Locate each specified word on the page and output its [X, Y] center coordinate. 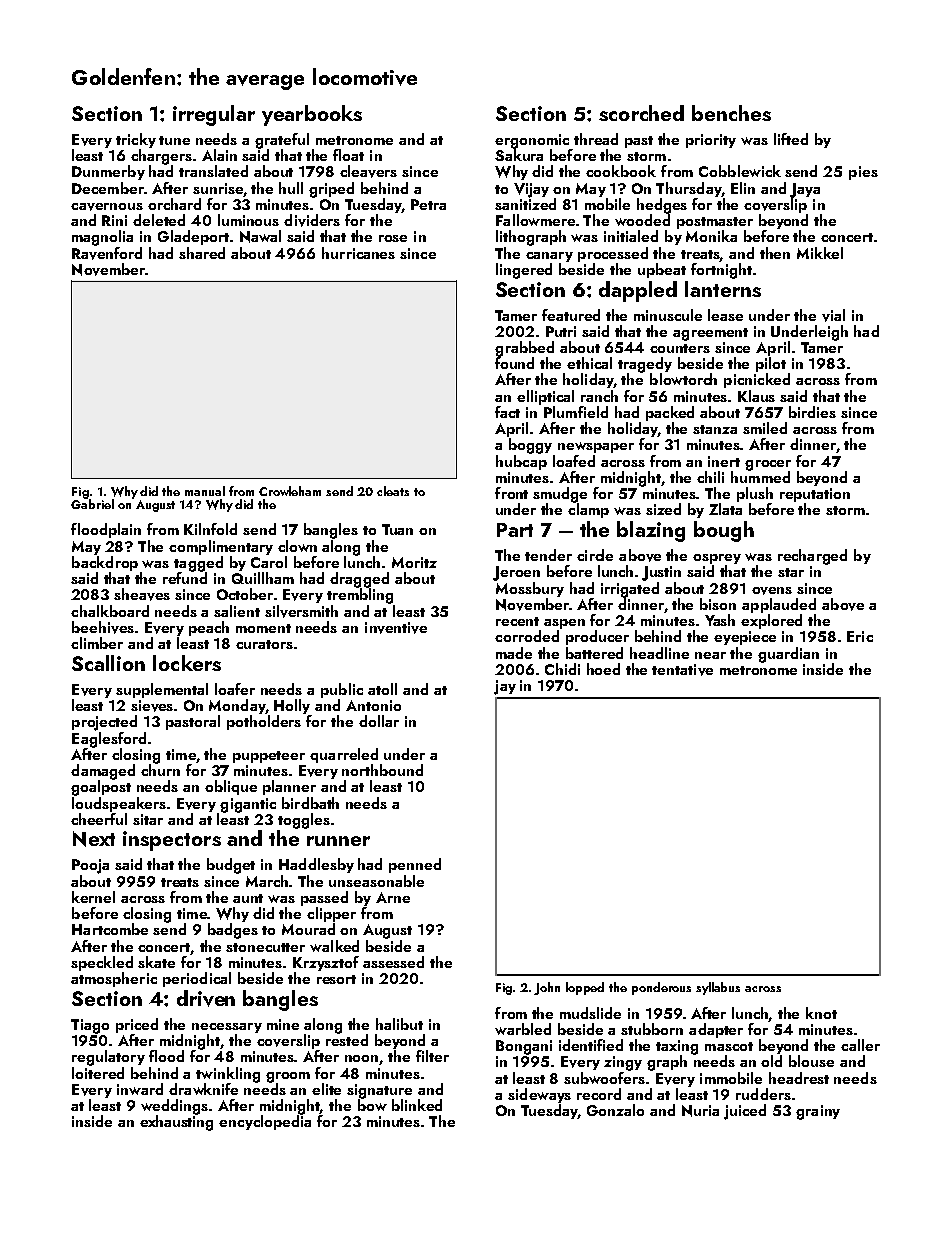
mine [283, 1024]
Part [515, 530]
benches [731, 113]
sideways [539, 1095]
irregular [214, 115]
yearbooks [312, 115]
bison [718, 604]
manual [205, 491]
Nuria [700, 1111]
